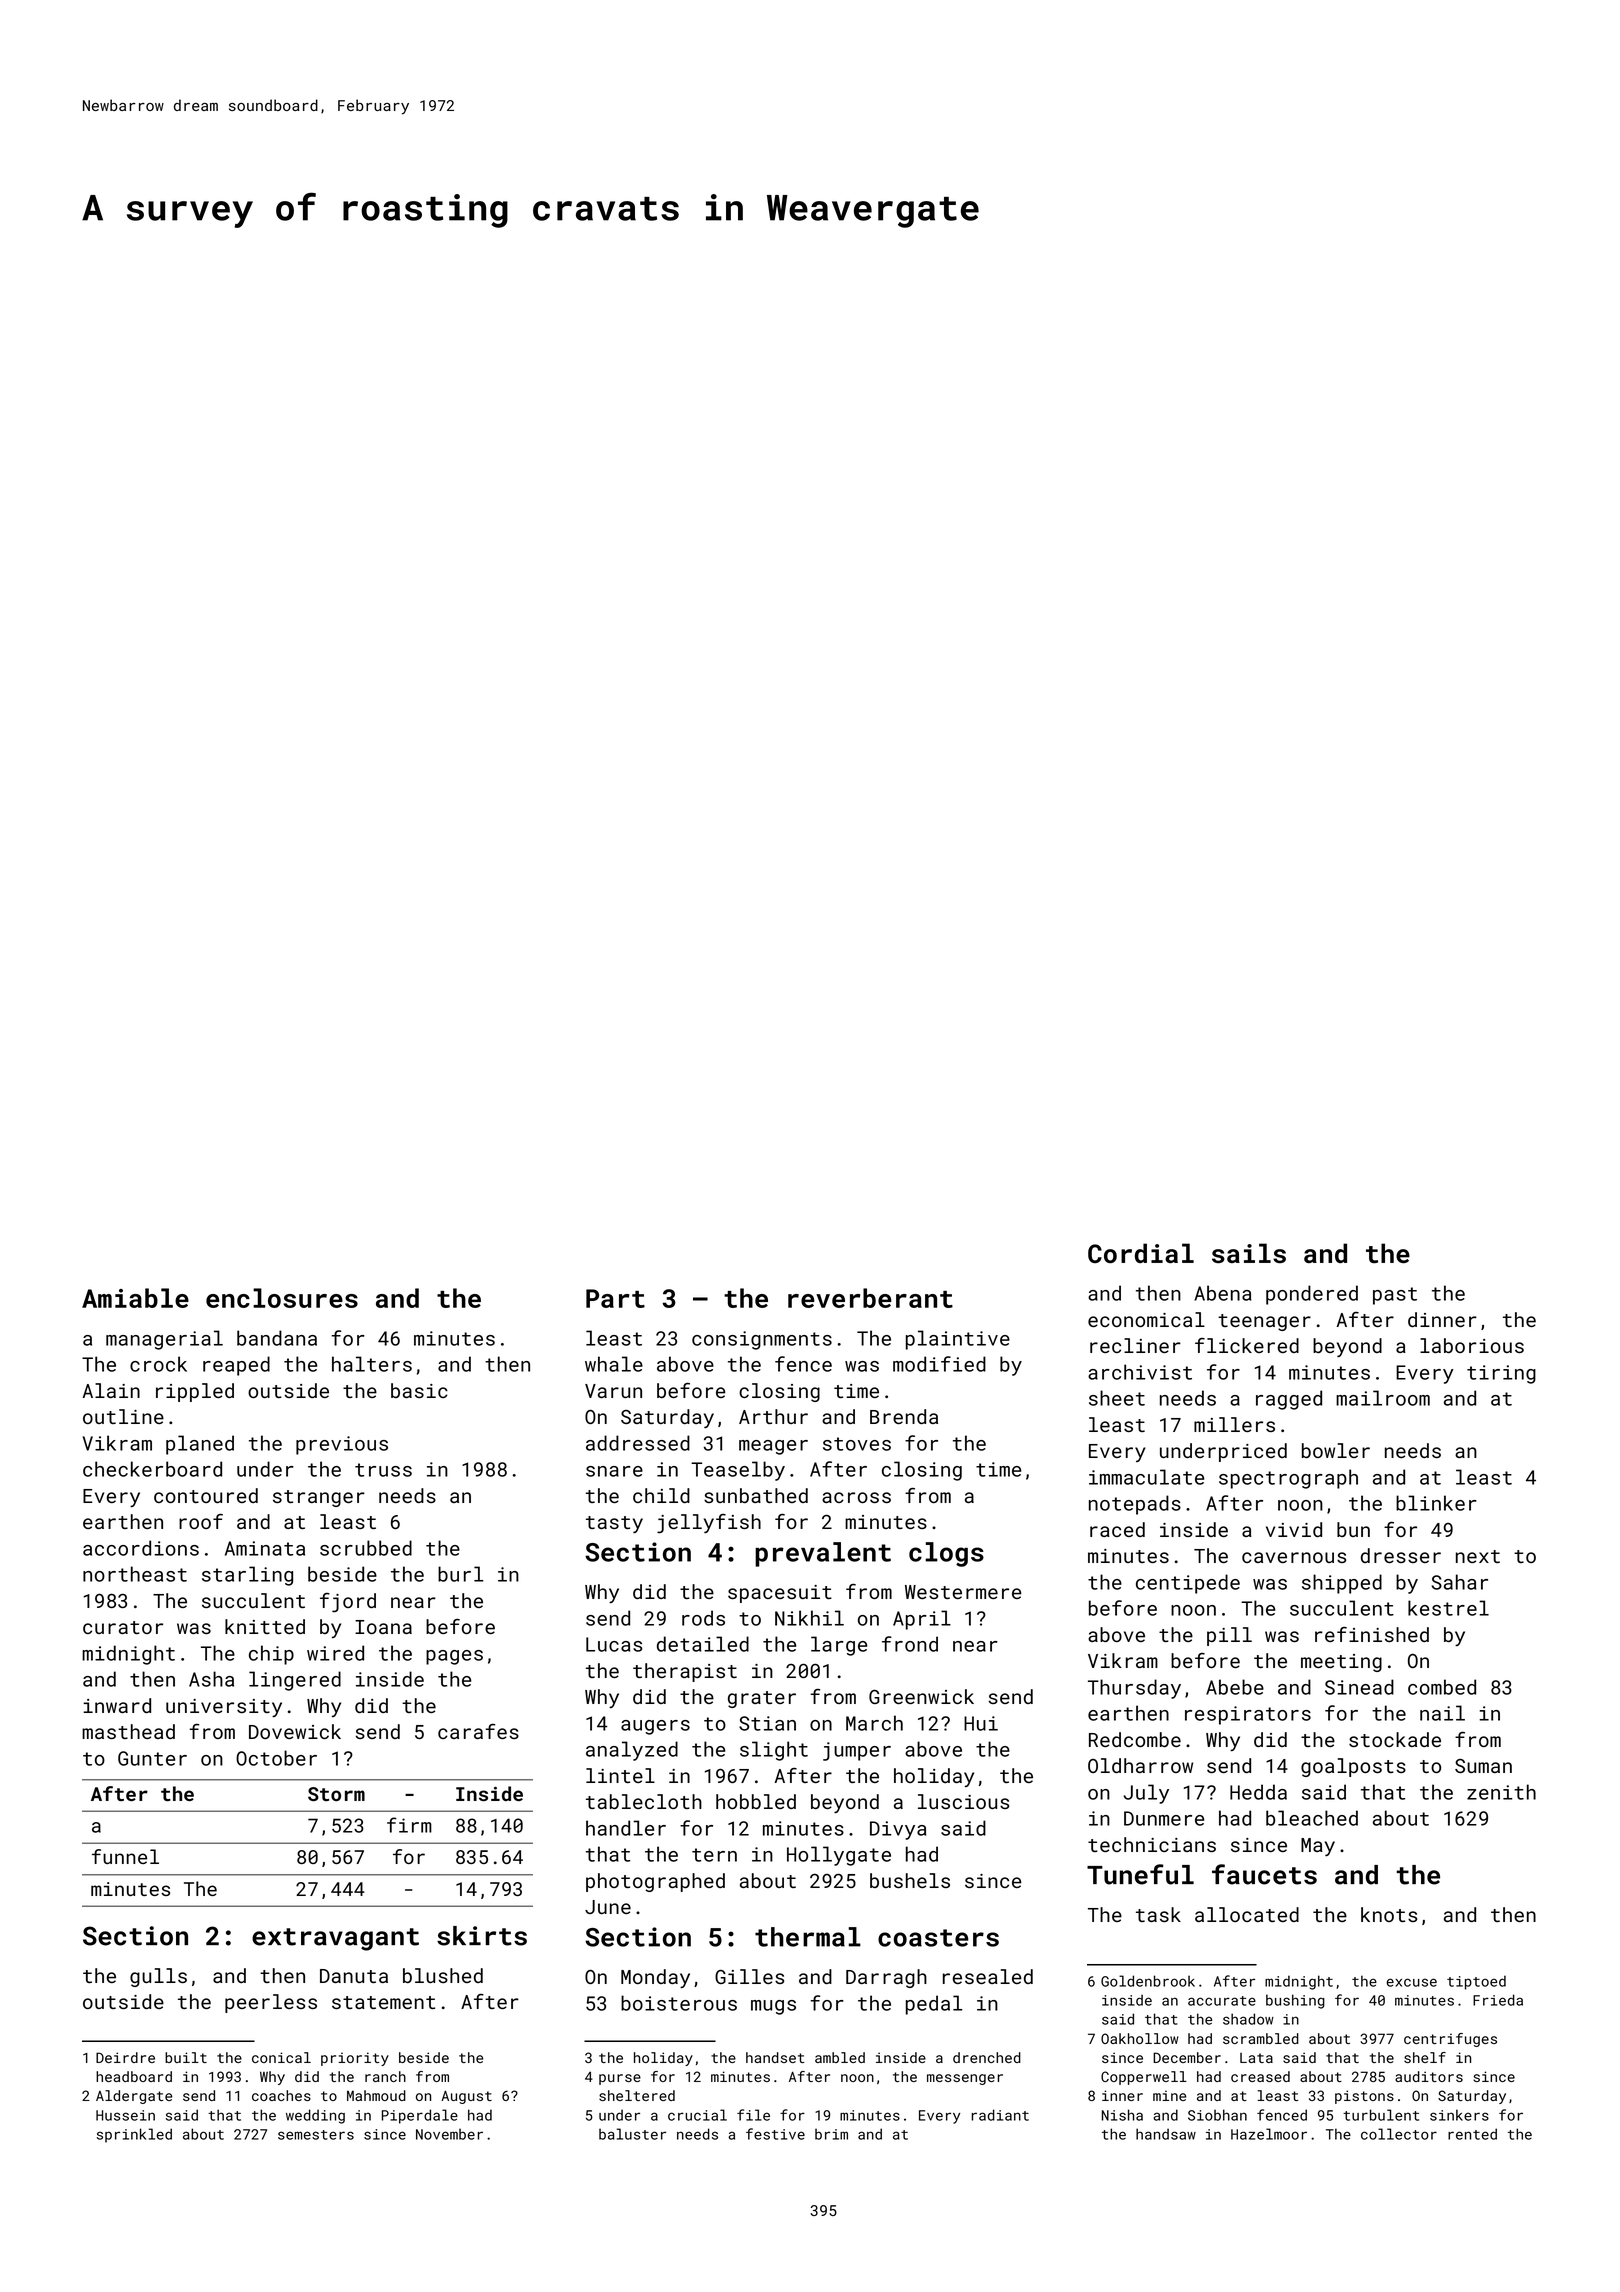 The image size is (1620, 2292). I want to click on Hussein, so click(125, 2115).
